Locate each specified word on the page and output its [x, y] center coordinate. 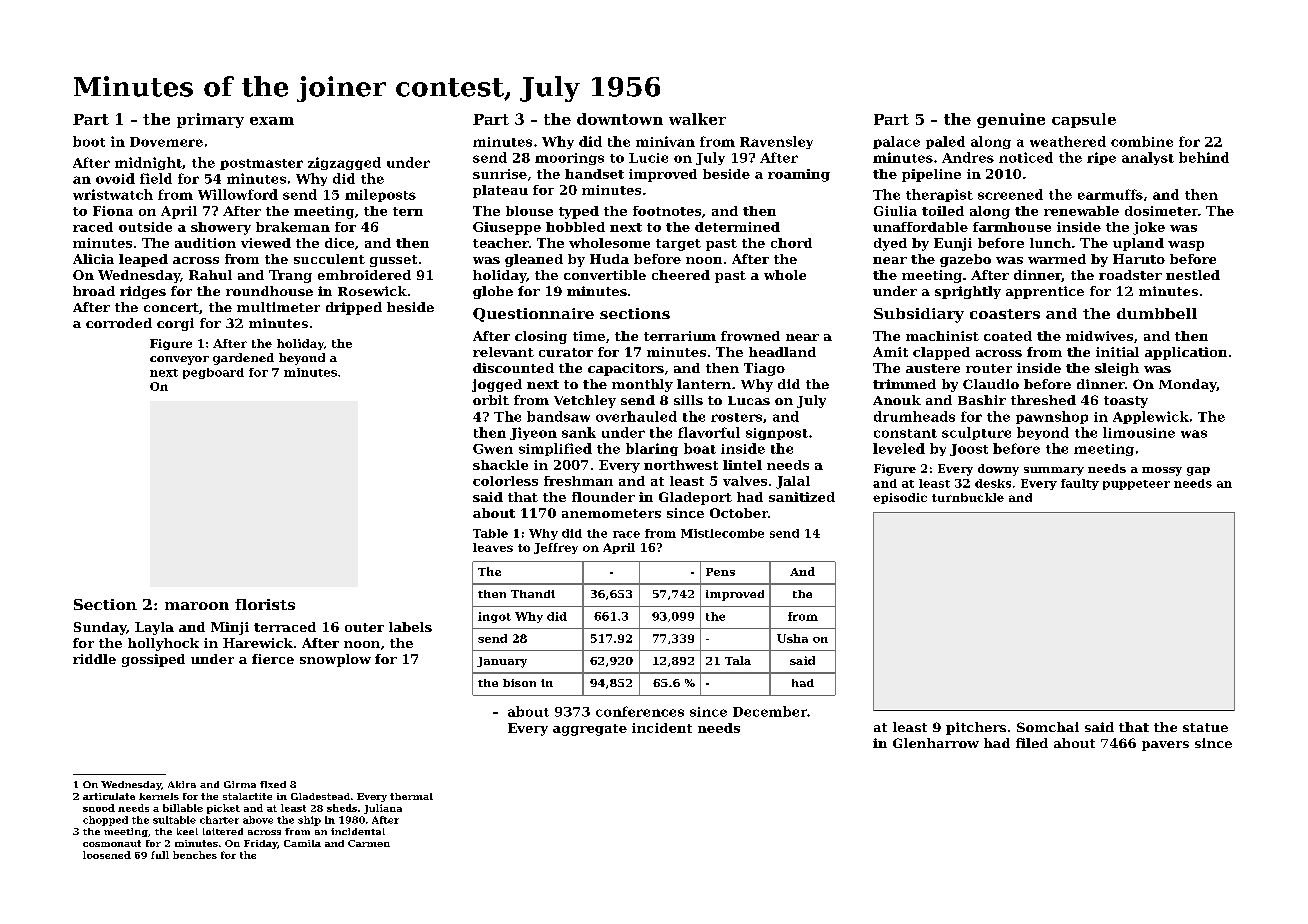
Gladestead [320, 796]
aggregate [590, 730]
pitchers [976, 728]
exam [272, 121]
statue [1205, 727]
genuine [1011, 120]
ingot [494, 617]
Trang [290, 276]
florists [265, 604]
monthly [642, 385]
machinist [942, 336]
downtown [620, 119]
